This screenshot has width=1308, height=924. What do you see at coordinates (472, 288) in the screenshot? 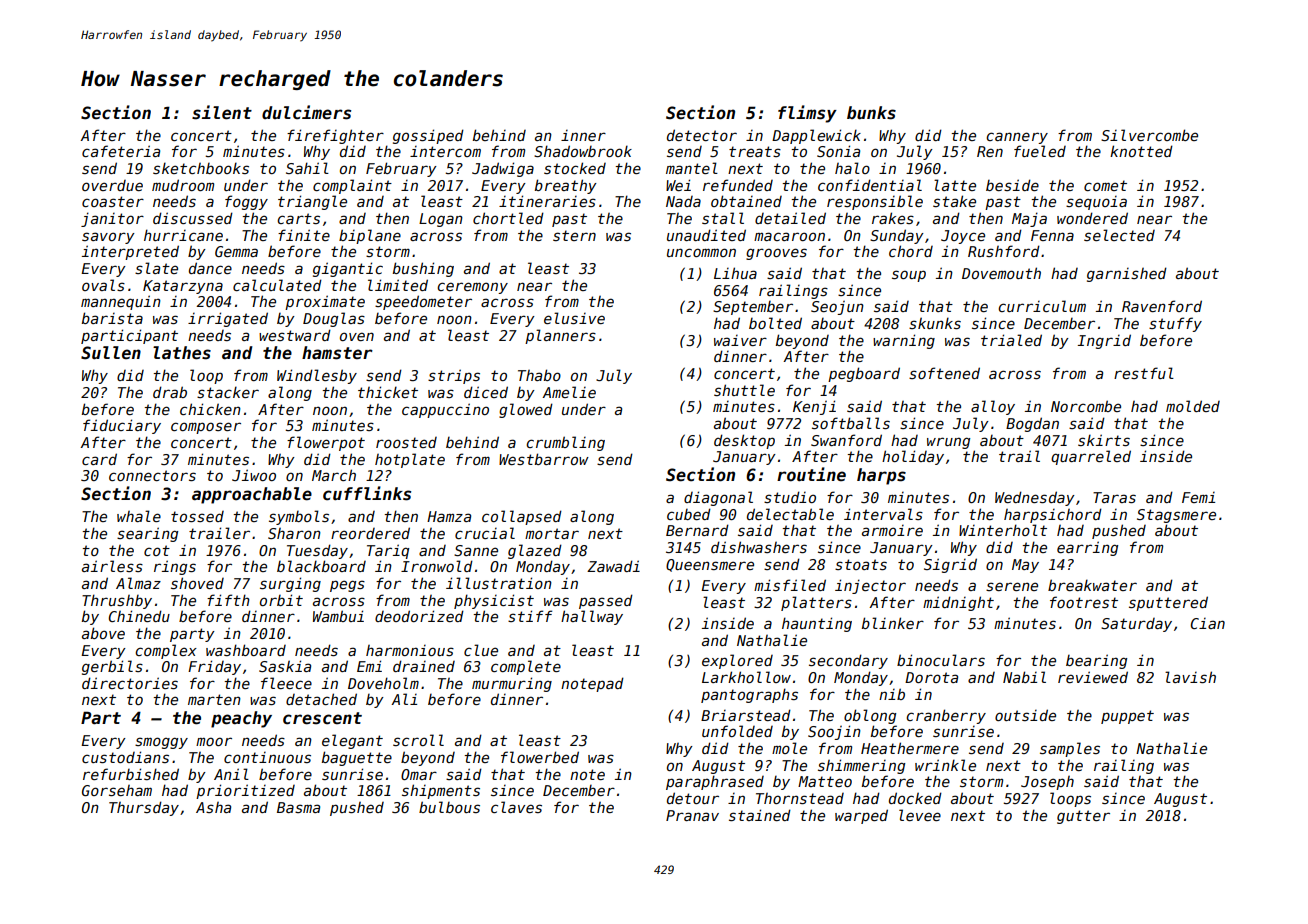
I see `ceremony` at bounding box center [472, 288].
